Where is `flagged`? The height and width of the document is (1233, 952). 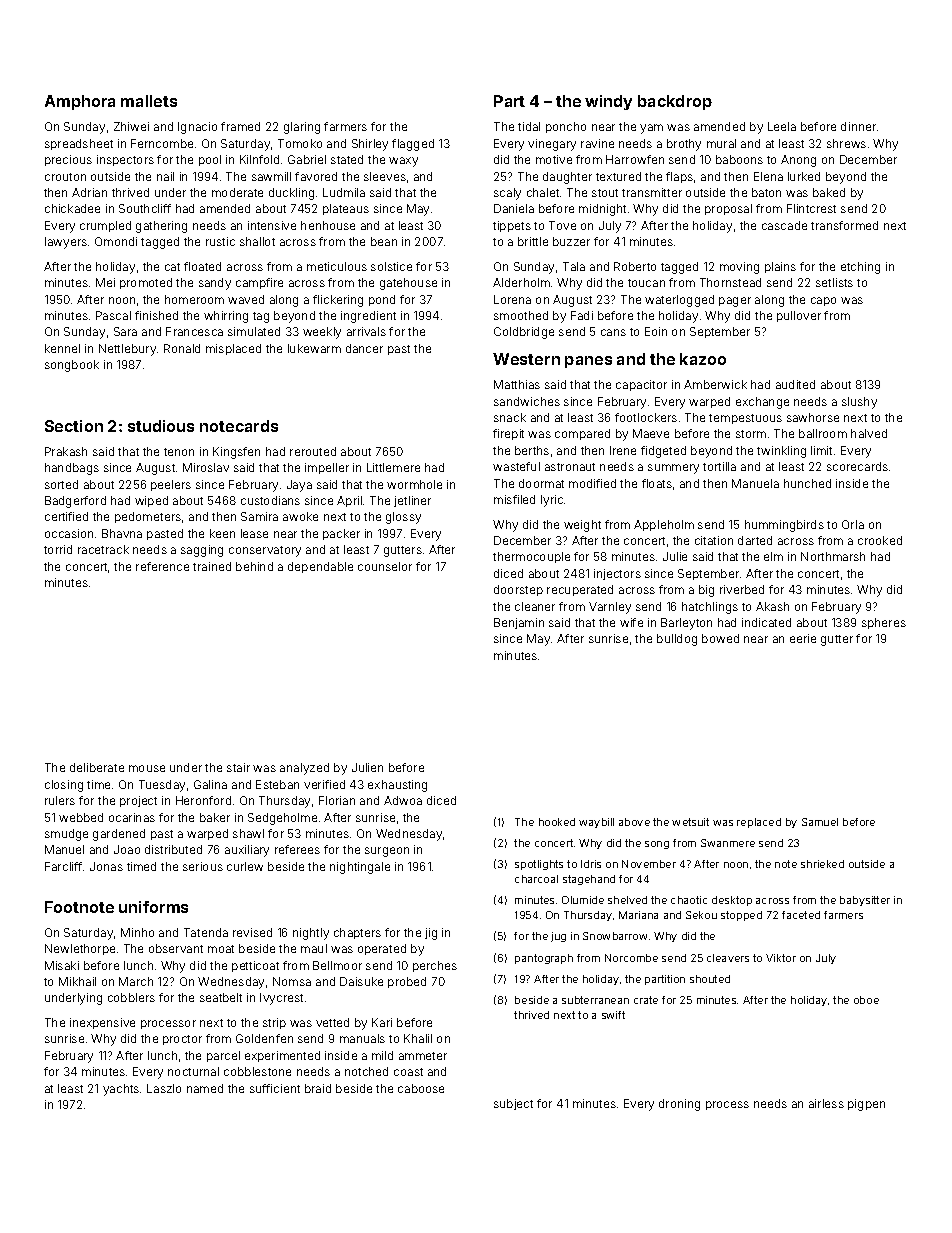
flagged is located at coordinates (413, 145).
